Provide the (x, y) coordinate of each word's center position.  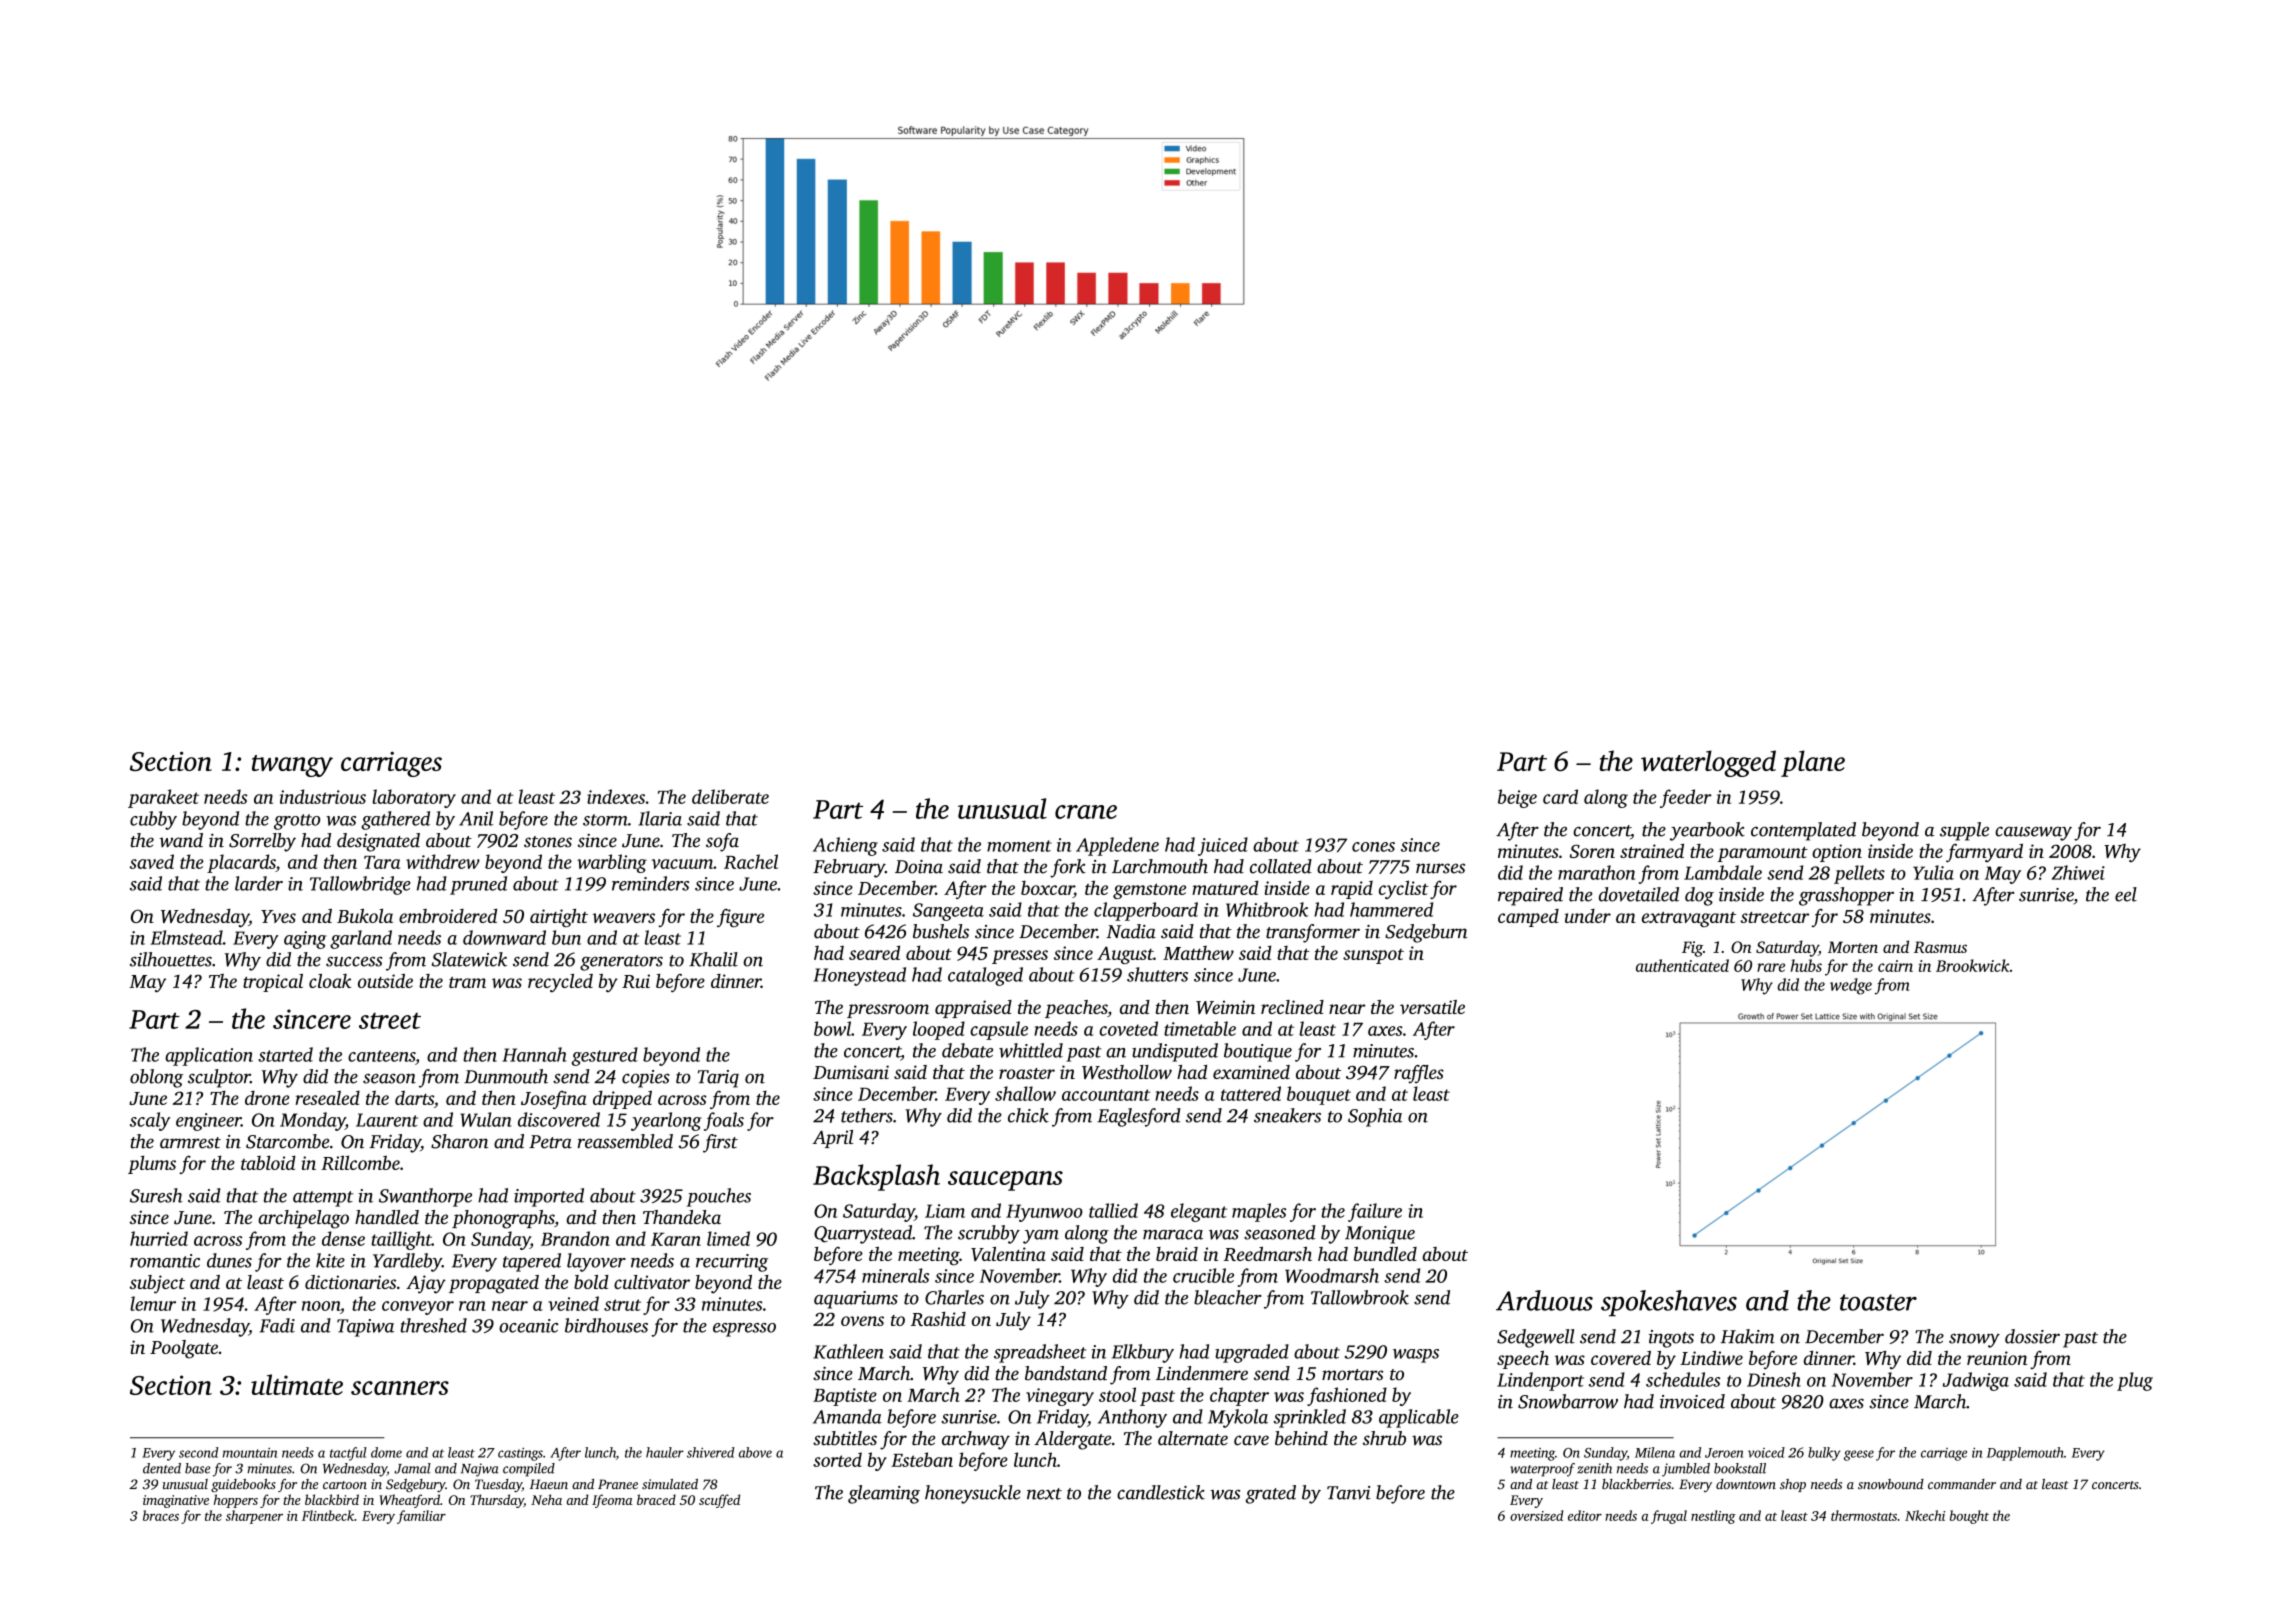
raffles (1419, 1074)
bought (1969, 1517)
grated (1271, 1494)
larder (259, 883)
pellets (1859, 874)
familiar (421, 1517)
